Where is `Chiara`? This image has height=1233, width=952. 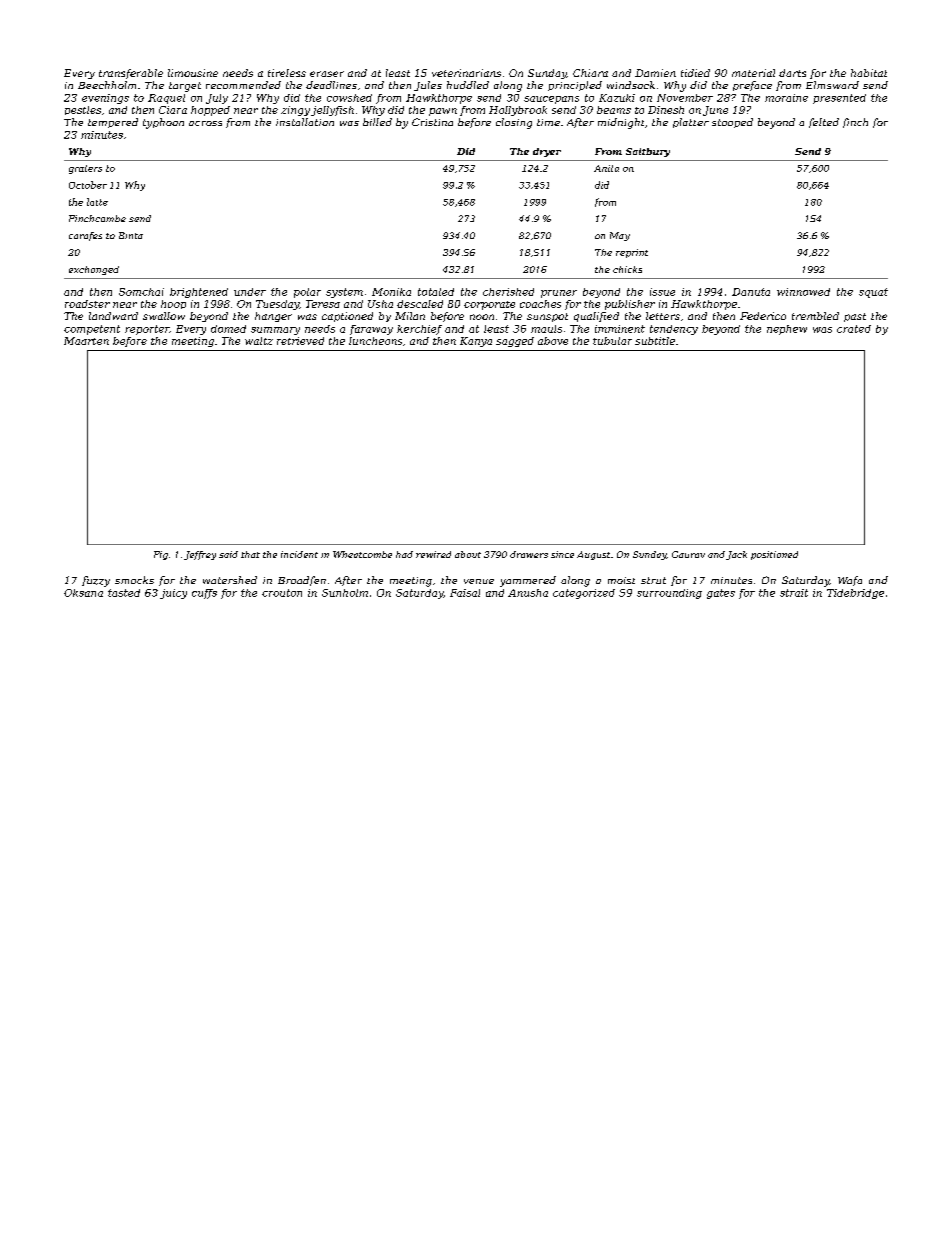 Chiara is located at coordinates (590, 73).
